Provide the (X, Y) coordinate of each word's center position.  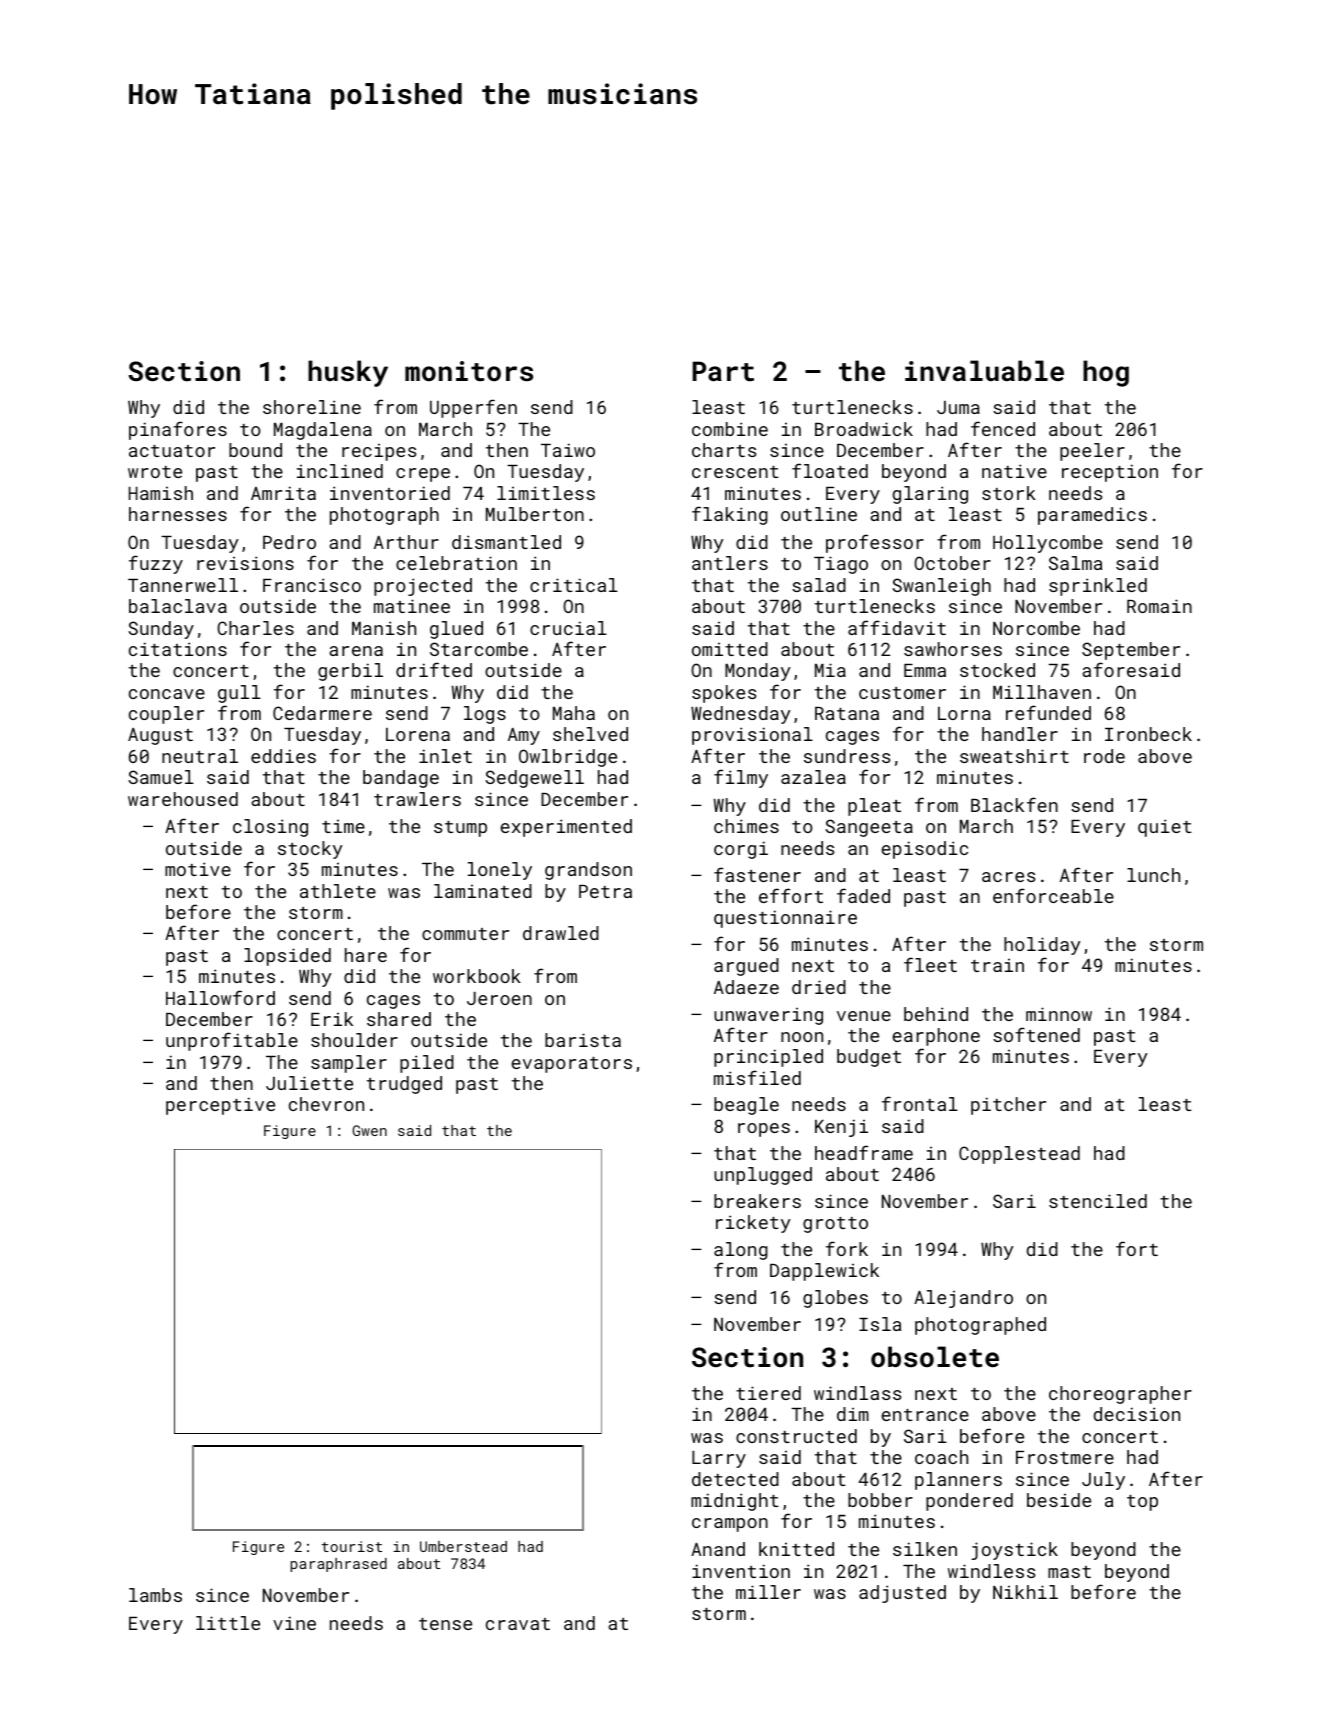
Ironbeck (1148, 734)
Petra (605, 891)
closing (270, 828)
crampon (730, 1525)
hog (1106, 373)
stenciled (1098, 1201)
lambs (155, 1595)
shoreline (312, 407)
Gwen (369, 1130)
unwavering (768, 1016)
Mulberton (535, 514)
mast (1069, 1572)
